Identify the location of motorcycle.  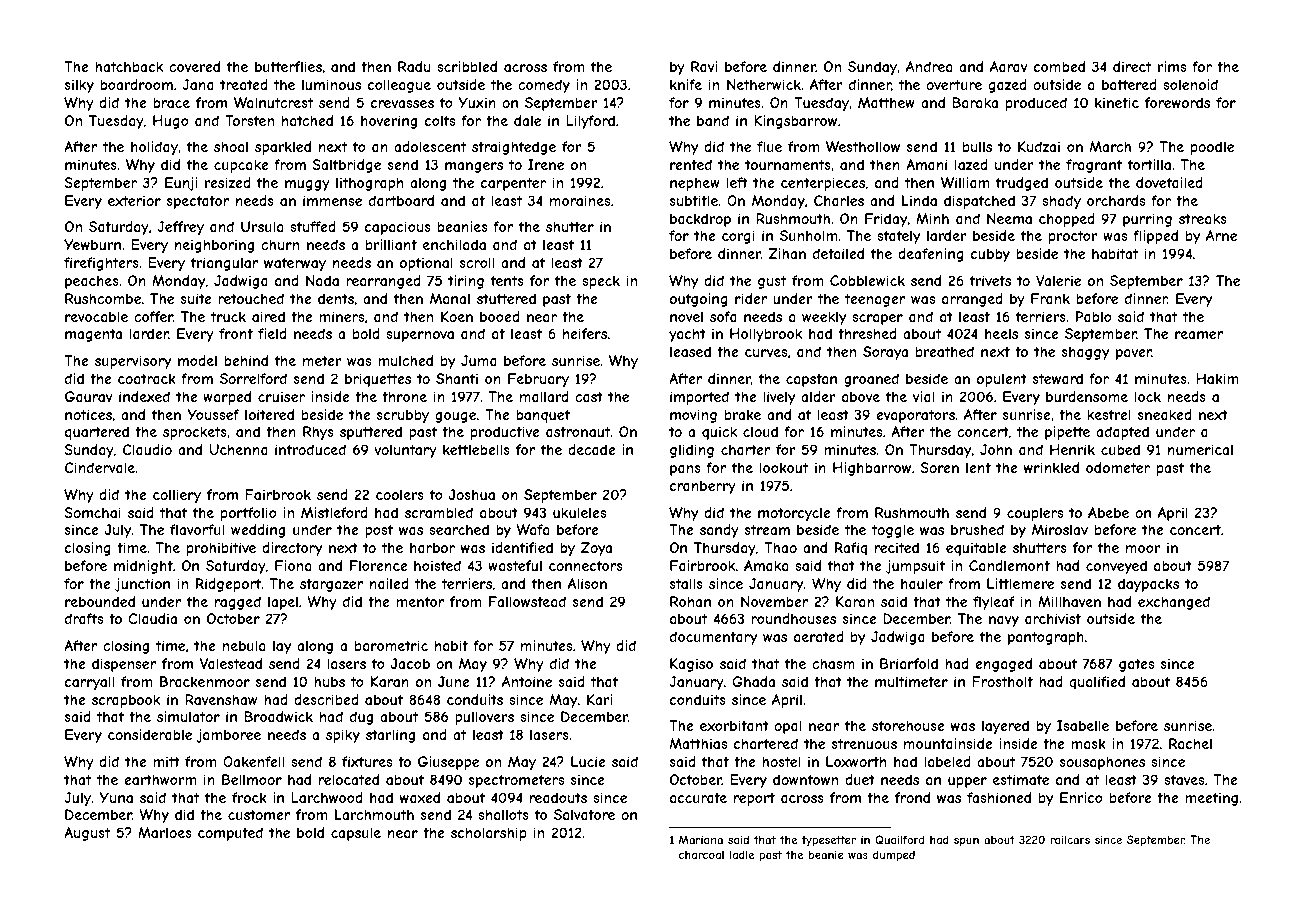
(794, 514).
